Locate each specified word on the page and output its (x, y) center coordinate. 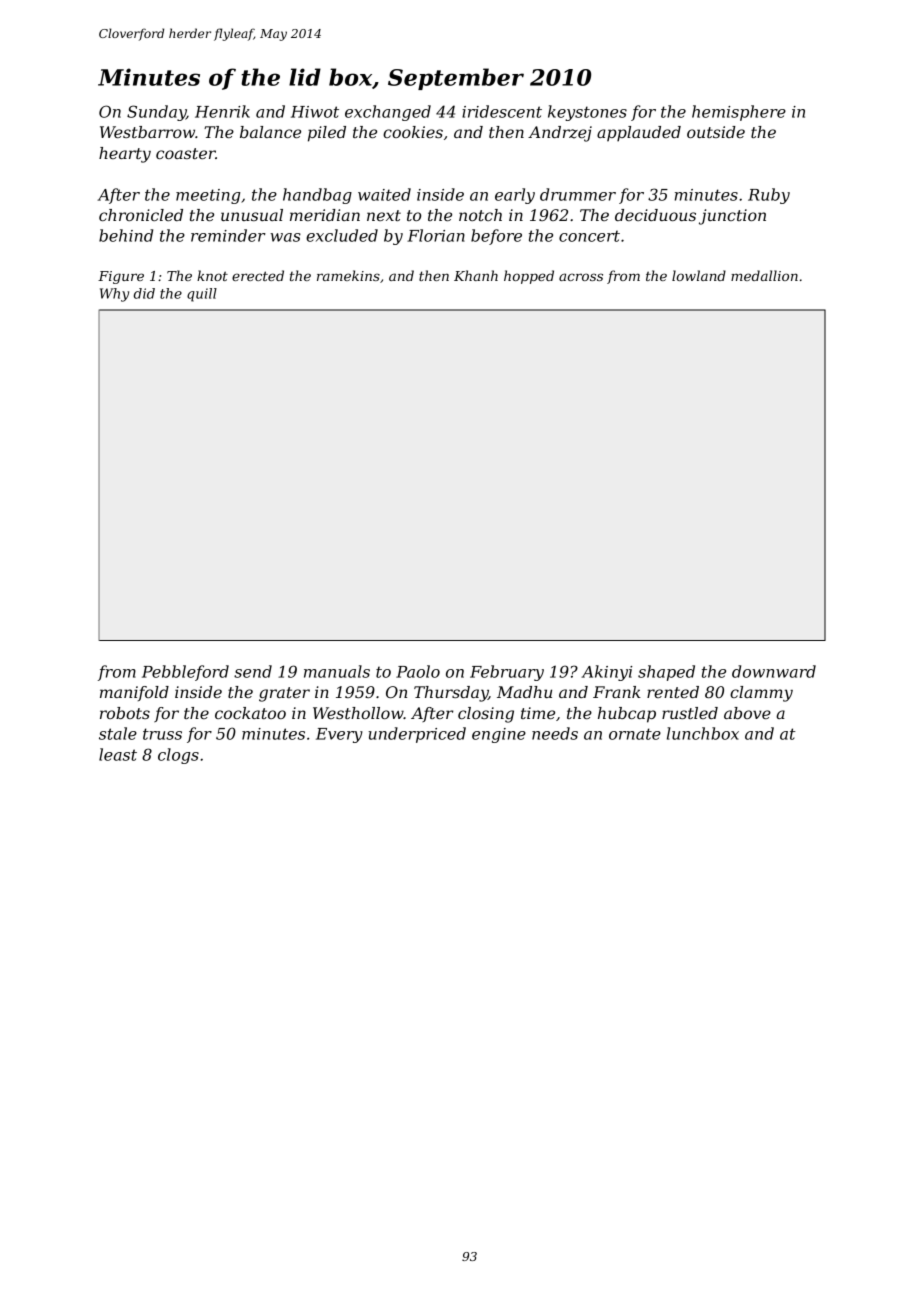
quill (202, 295)
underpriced (417, 735)
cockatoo (250, 713)
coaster (186, 153)
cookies (413, 132)
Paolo (418, 671)
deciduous (655, 215)
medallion (764, 275)
